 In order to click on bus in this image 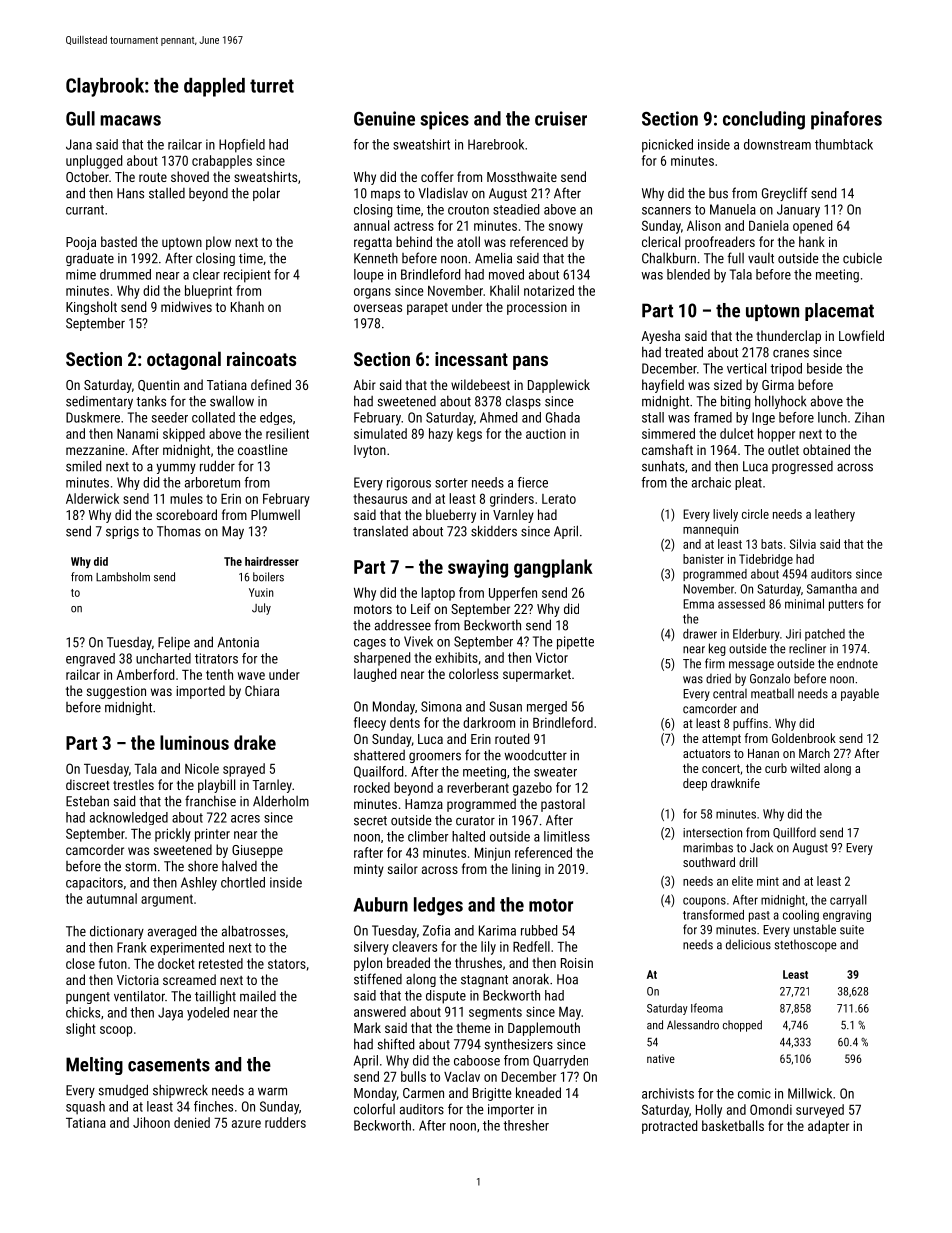, I will do `click(718, 193)`.
